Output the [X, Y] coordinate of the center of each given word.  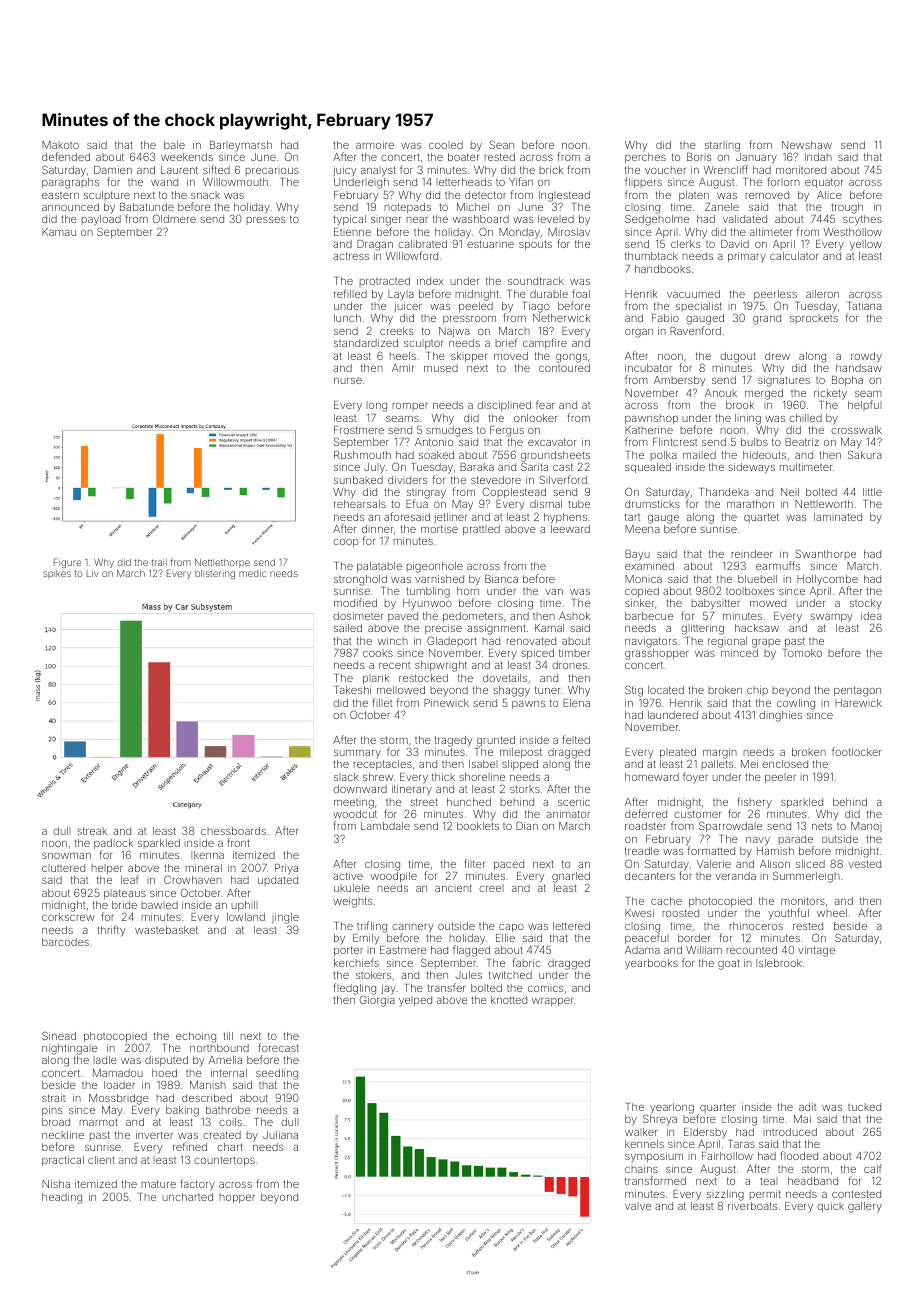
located [666, 690]
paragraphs [70, 183]
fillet [382, 702]
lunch [347, 318]
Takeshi [352, 690]
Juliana [280, 1135]
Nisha [56, 1184]
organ [639, 333]
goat [729, 964]
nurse [348, 381]
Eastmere [403, 950]
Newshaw [807, 145]
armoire [375, 145]
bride [124, 905]
